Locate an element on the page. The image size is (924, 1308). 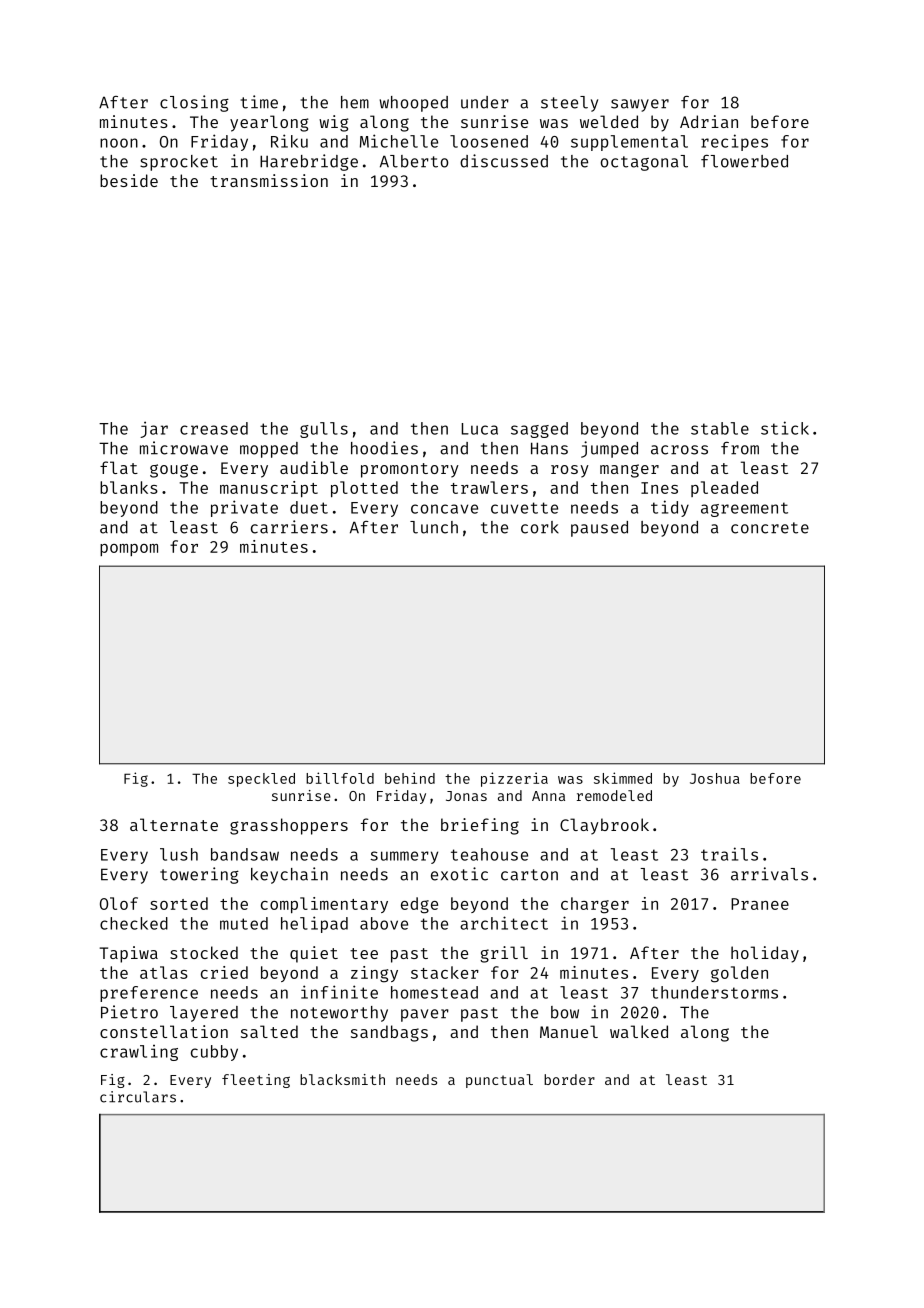
flowerbed is located at coordinates (744, 161).
